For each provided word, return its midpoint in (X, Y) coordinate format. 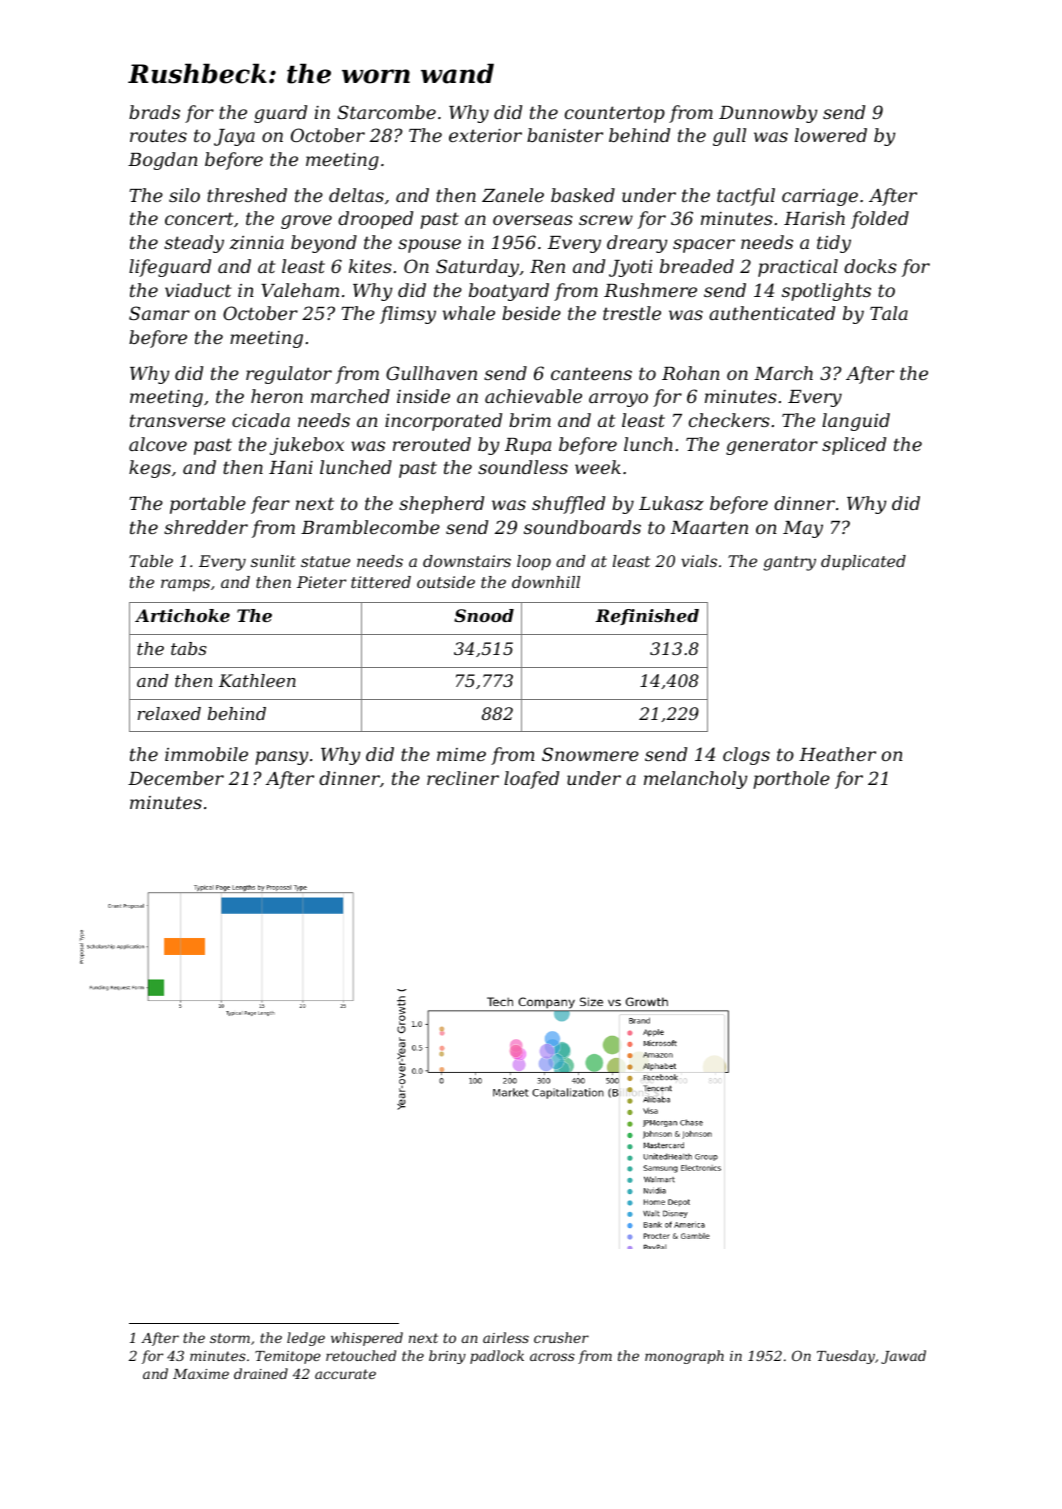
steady (194, 244)
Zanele (513, 195)
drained (261, 1373)
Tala (889, 313)
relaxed (169, 713)
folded (880, 220)
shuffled (568, 505)
